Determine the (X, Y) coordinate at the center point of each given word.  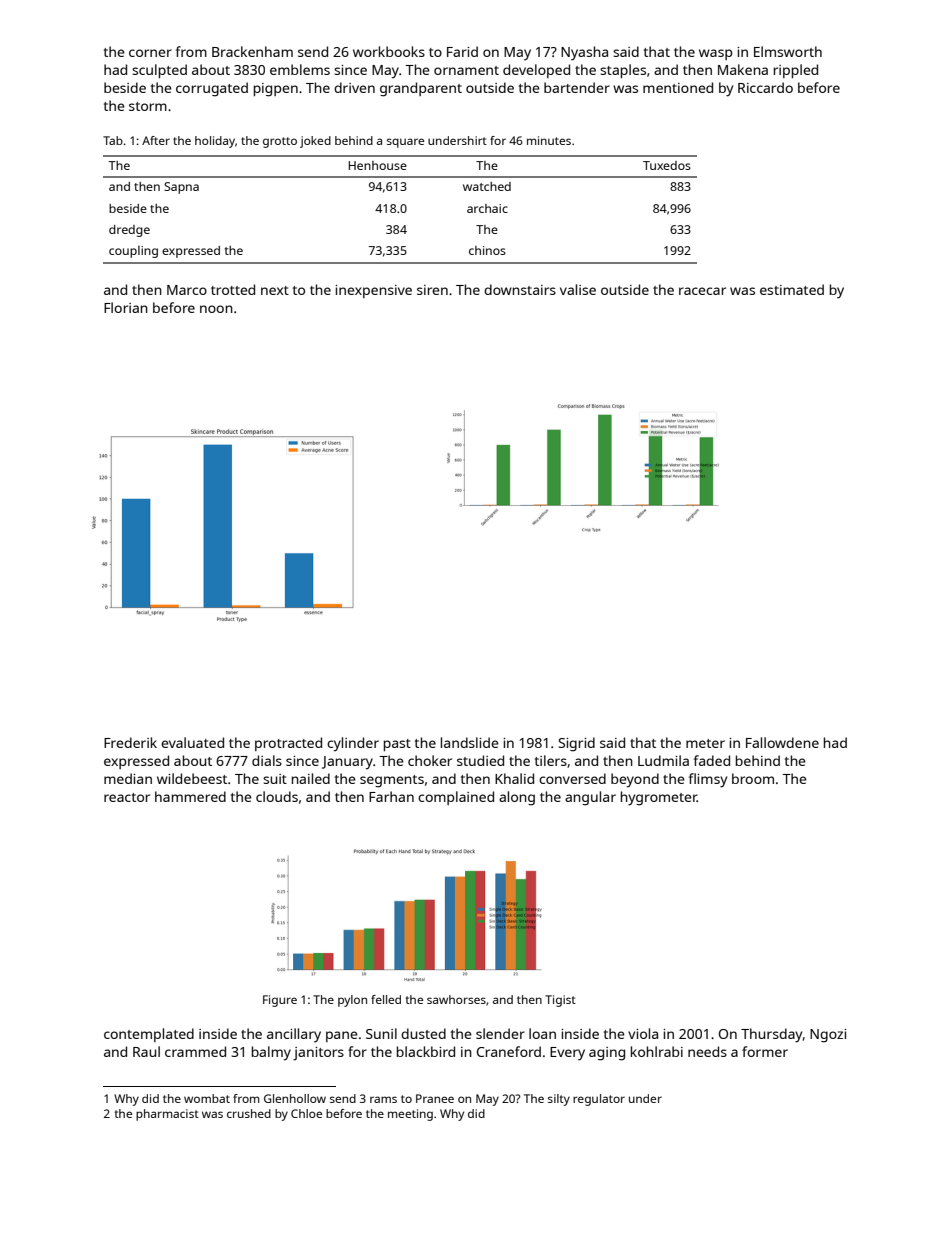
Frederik (130, 742)
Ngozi (828, 1036)
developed (536, 71)
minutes (549, 140)
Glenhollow (295, 1098)
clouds (277, 796)
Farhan (391, 796)
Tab (113, 140)
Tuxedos (667, 165)
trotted (233, 289)
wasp (716, 54)
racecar (702, 291)
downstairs (520, 289)
